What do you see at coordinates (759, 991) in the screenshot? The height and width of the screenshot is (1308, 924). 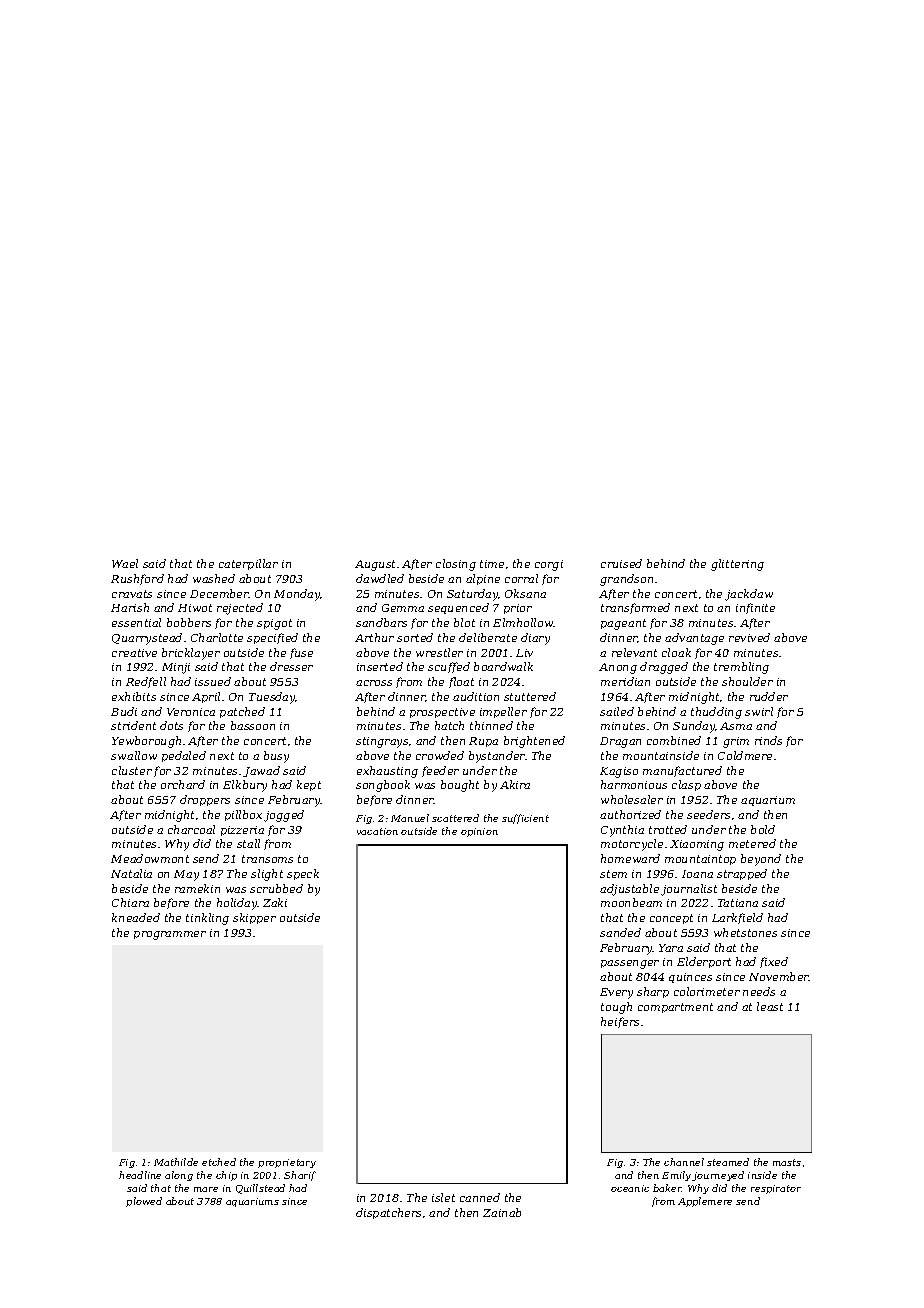 I see `needs` at bounding box center [759, 991].
